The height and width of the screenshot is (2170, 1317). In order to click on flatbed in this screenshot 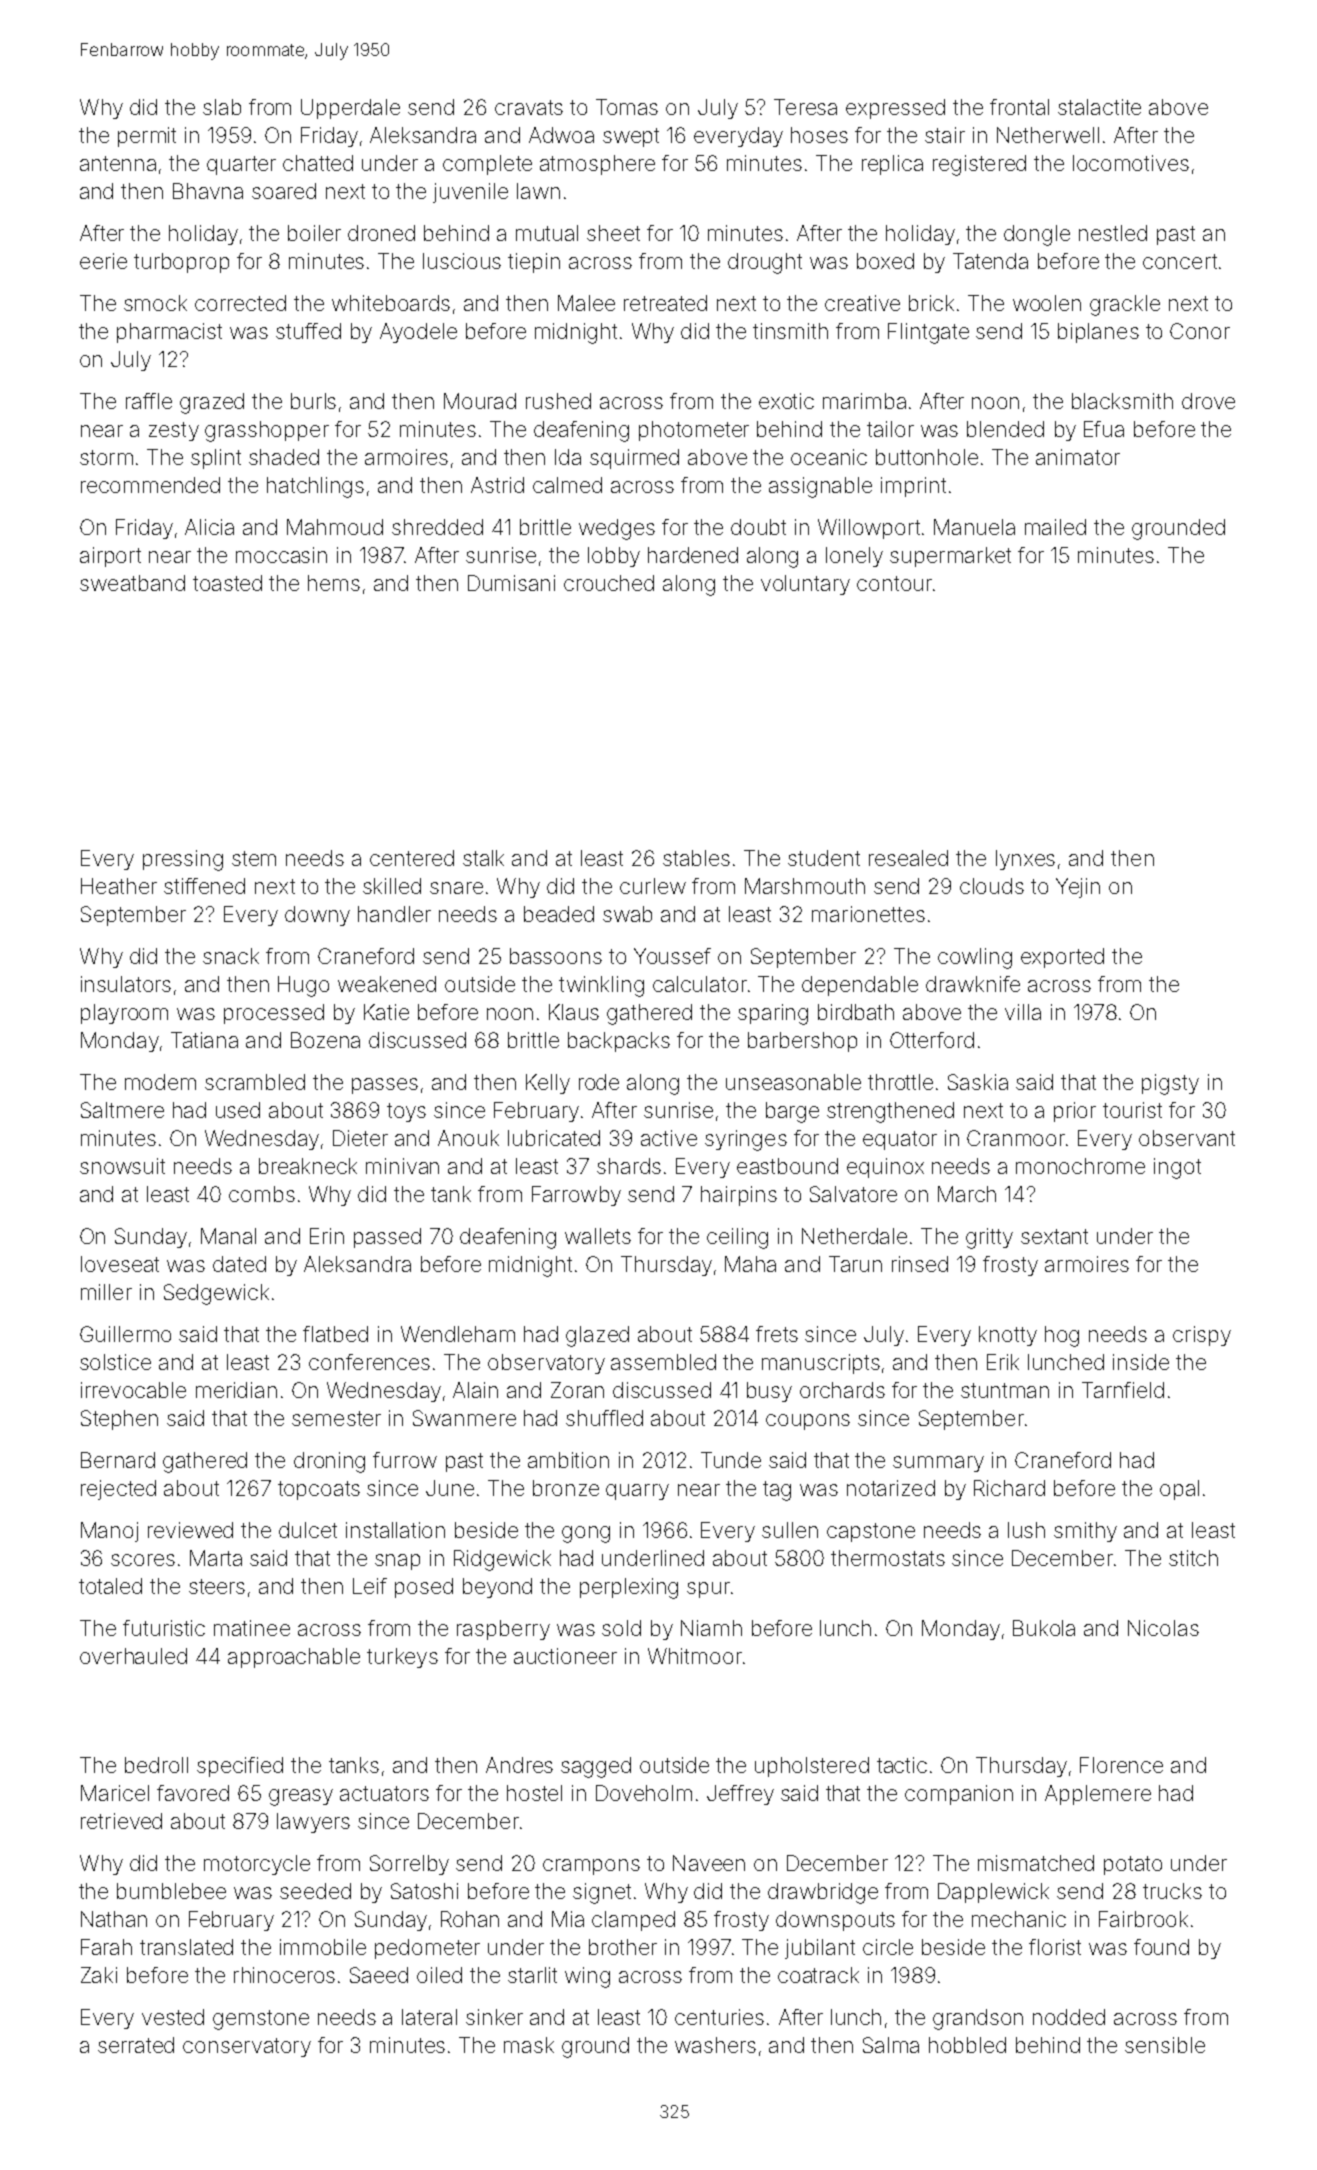, I will do `click(335, 1334)`.
